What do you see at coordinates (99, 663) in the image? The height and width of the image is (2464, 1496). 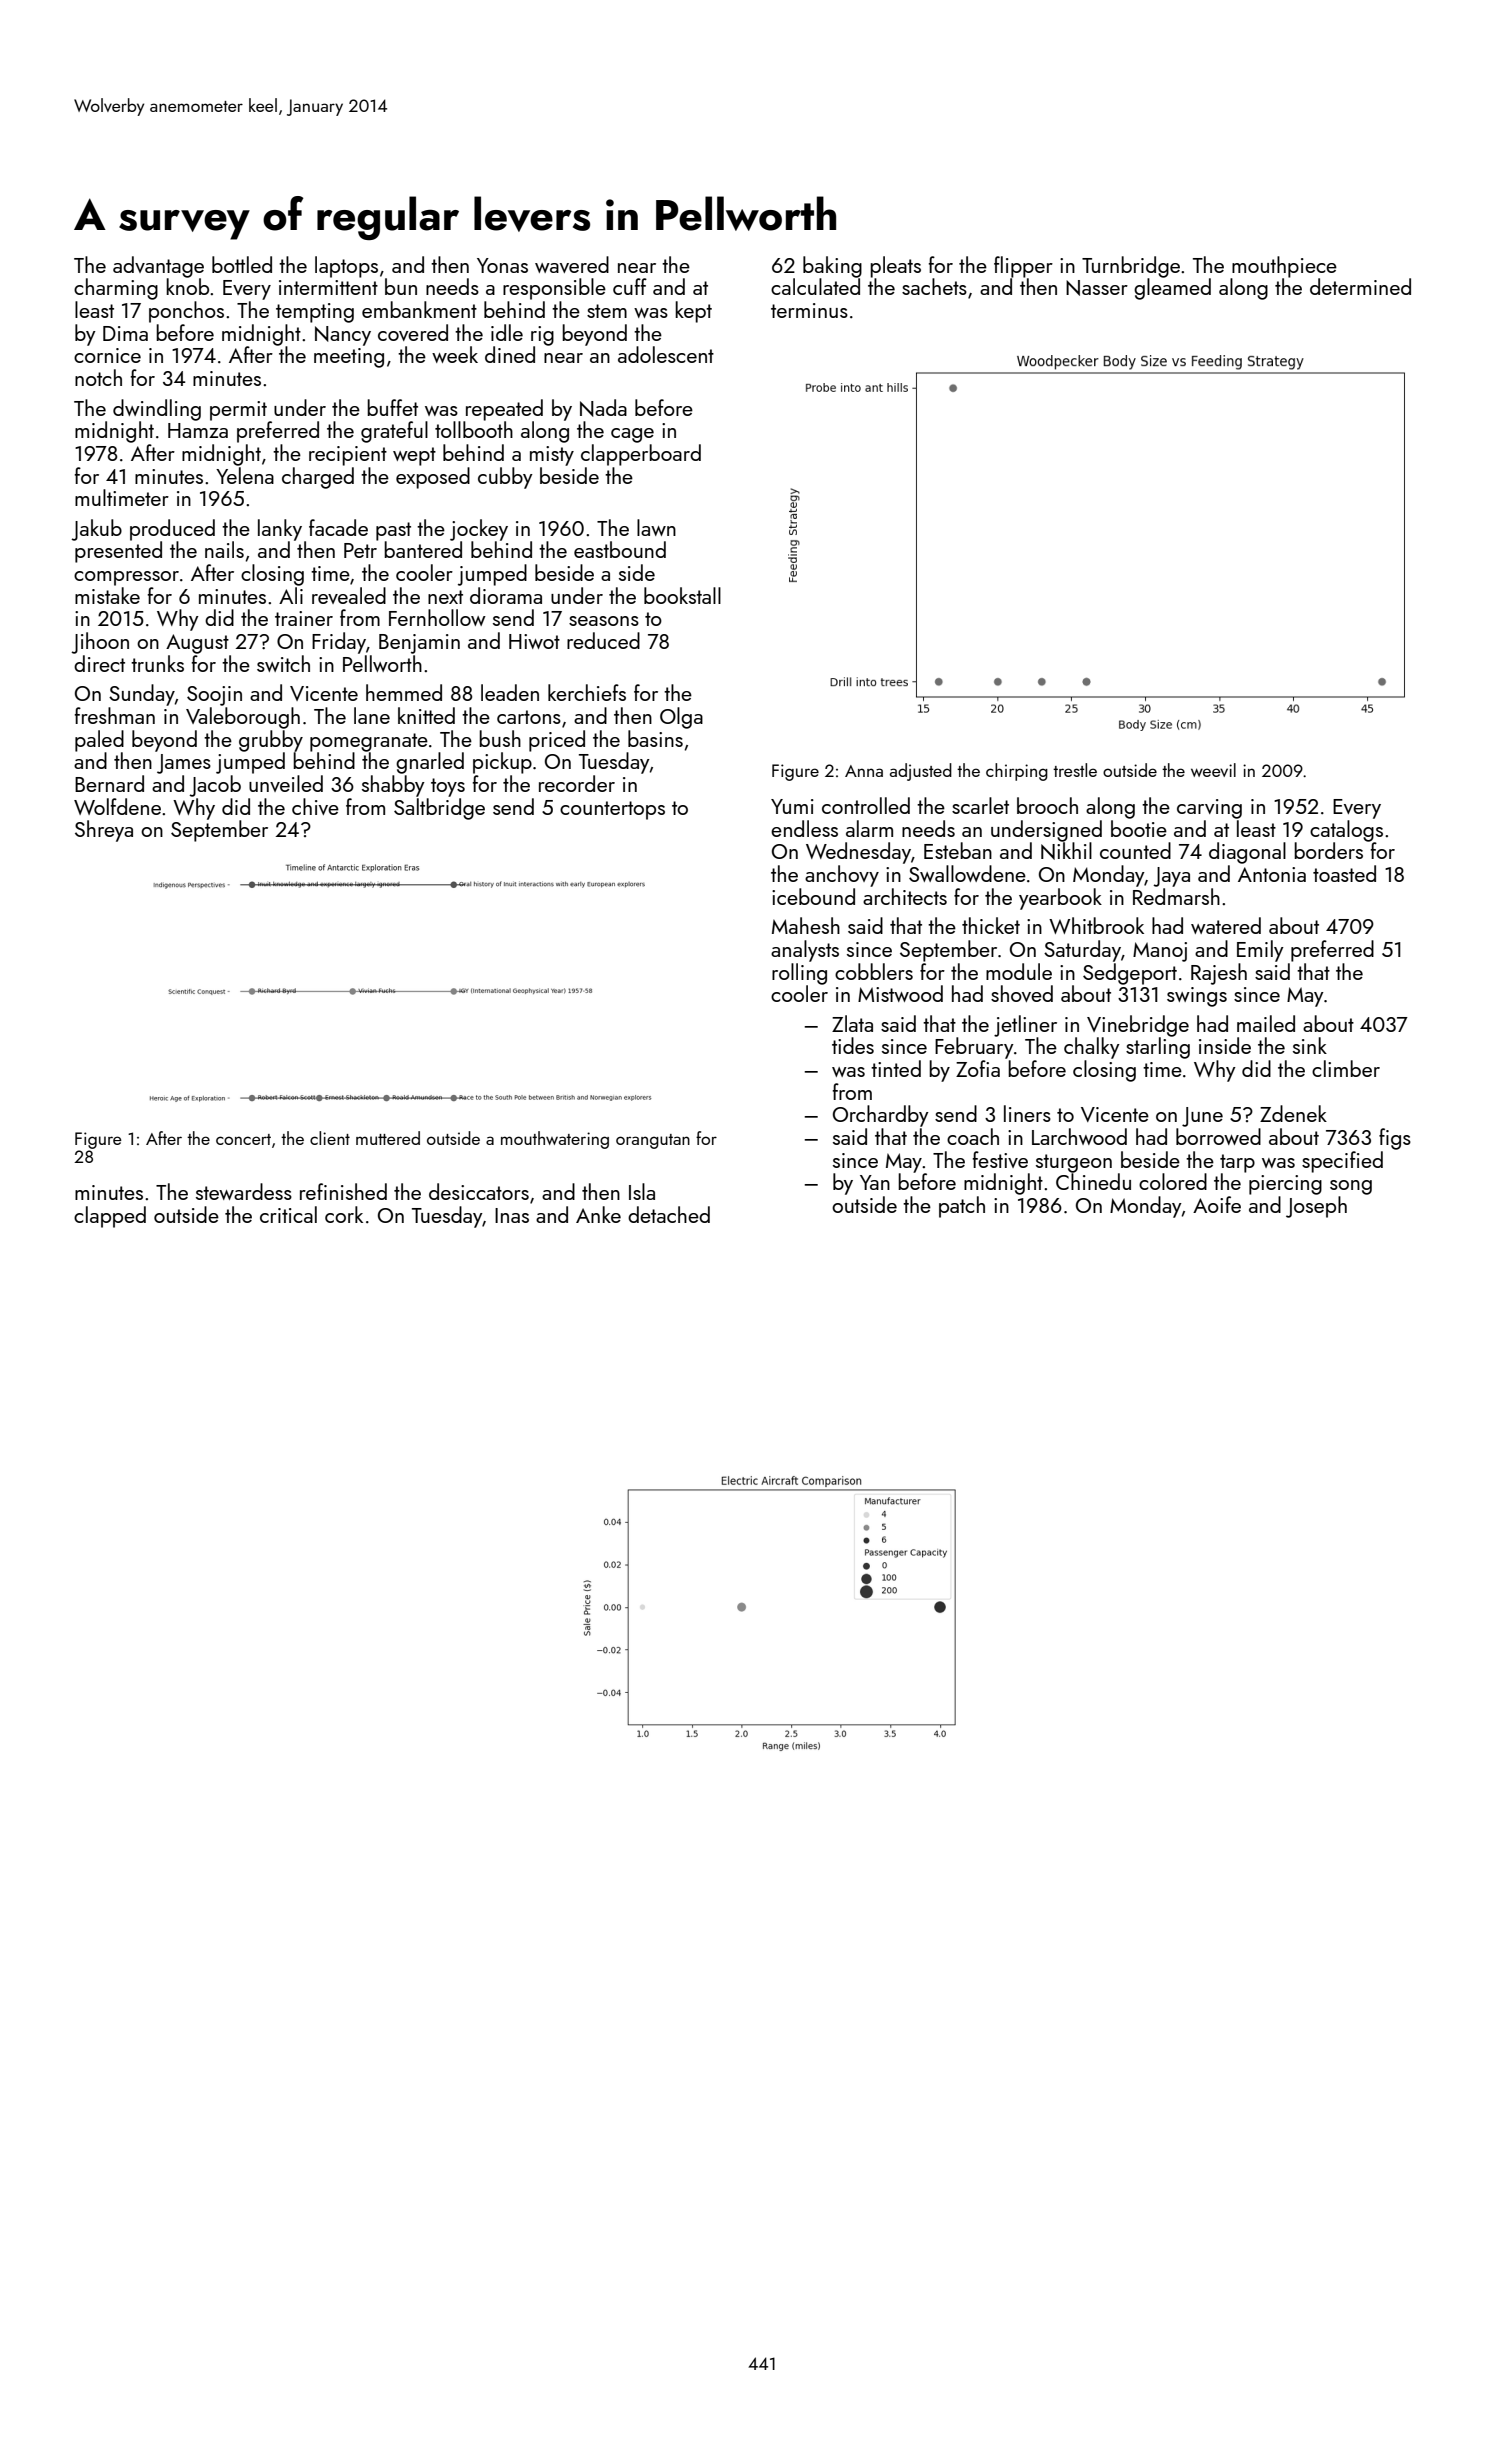 I see `direct` at bounding box center [99, 663].
